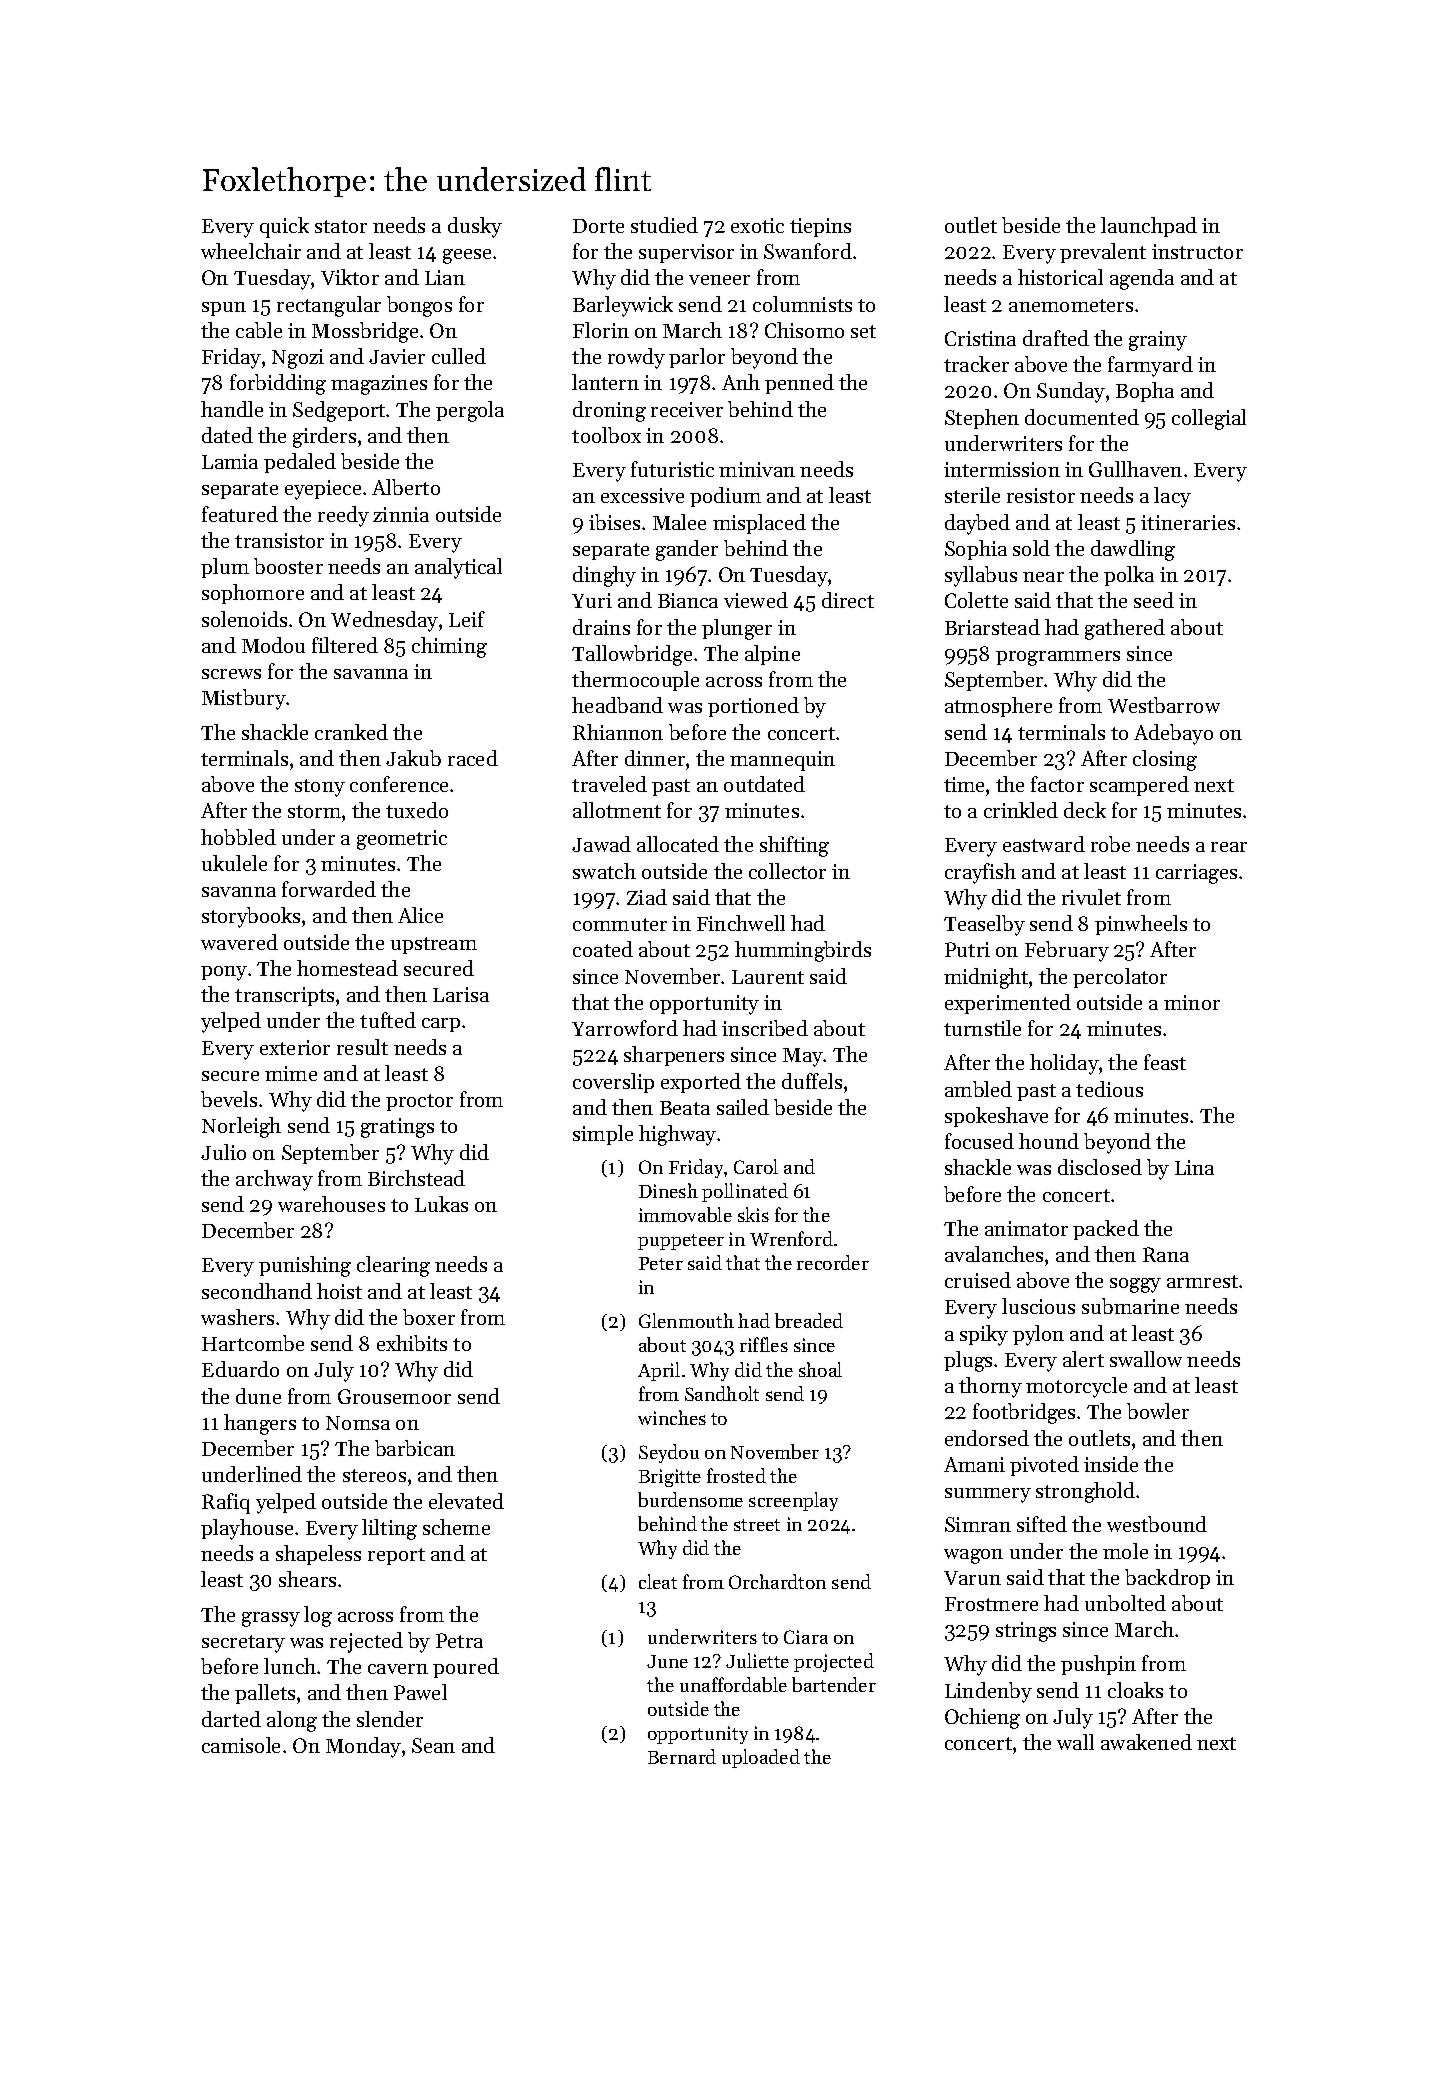 The width and height of the document is (1450, 2100). Describe the element at coordinates (230, 461) in the document. I see `Lamia` at that location.
